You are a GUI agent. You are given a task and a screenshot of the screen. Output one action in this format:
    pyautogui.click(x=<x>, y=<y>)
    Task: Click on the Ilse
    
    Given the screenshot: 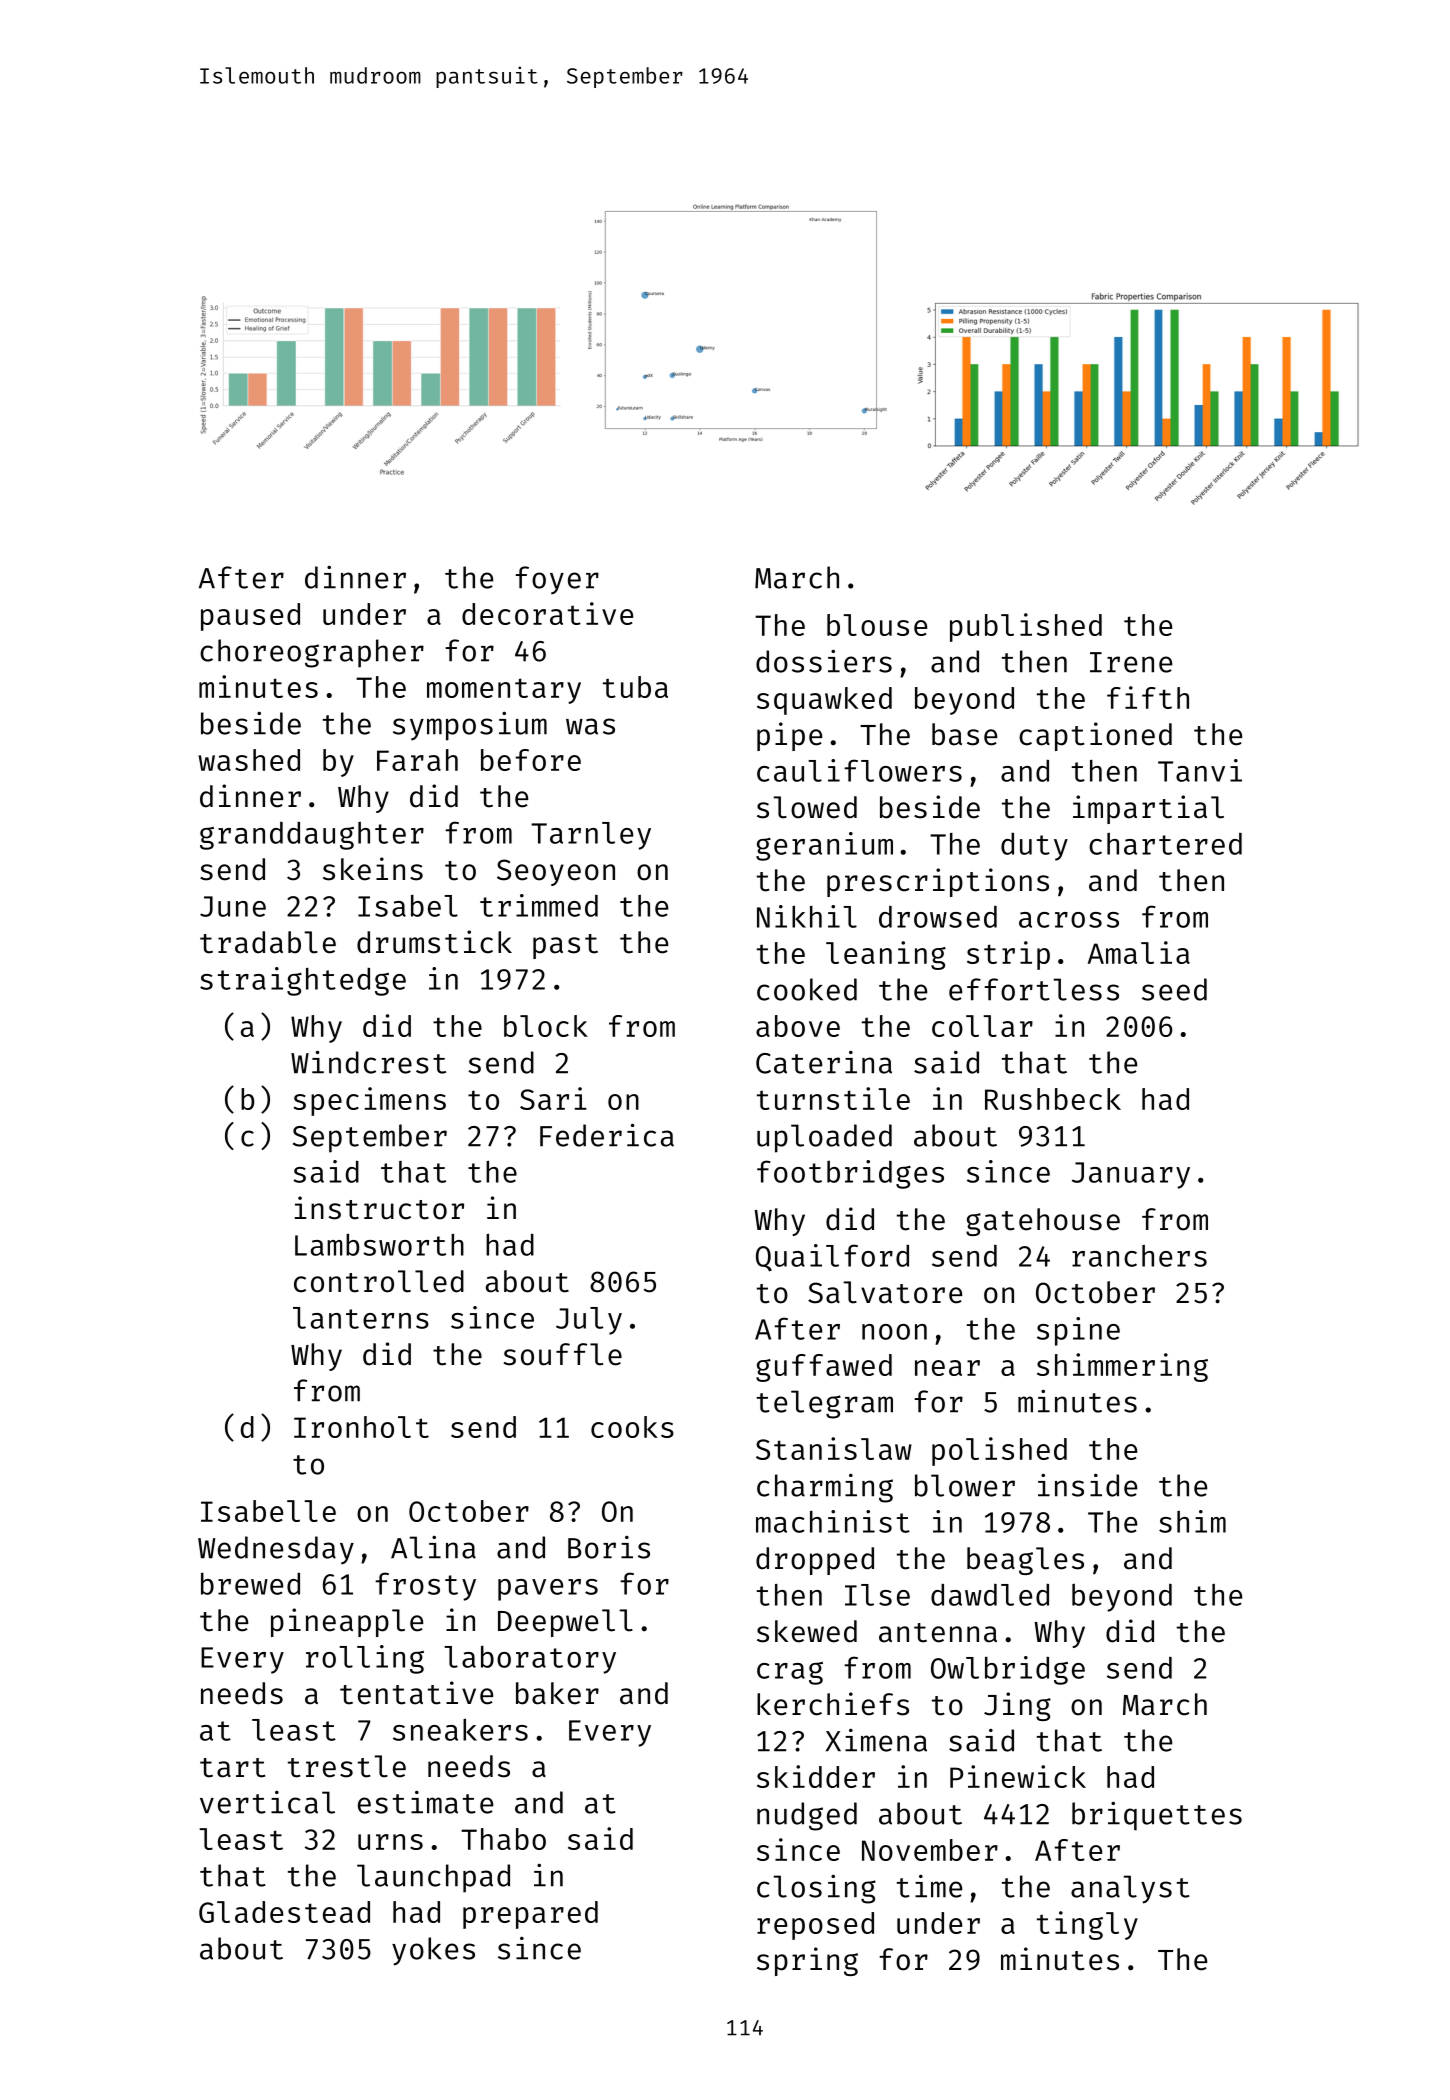 What is the action you would take?
    pyautogui.click(x=877, y=1595)
